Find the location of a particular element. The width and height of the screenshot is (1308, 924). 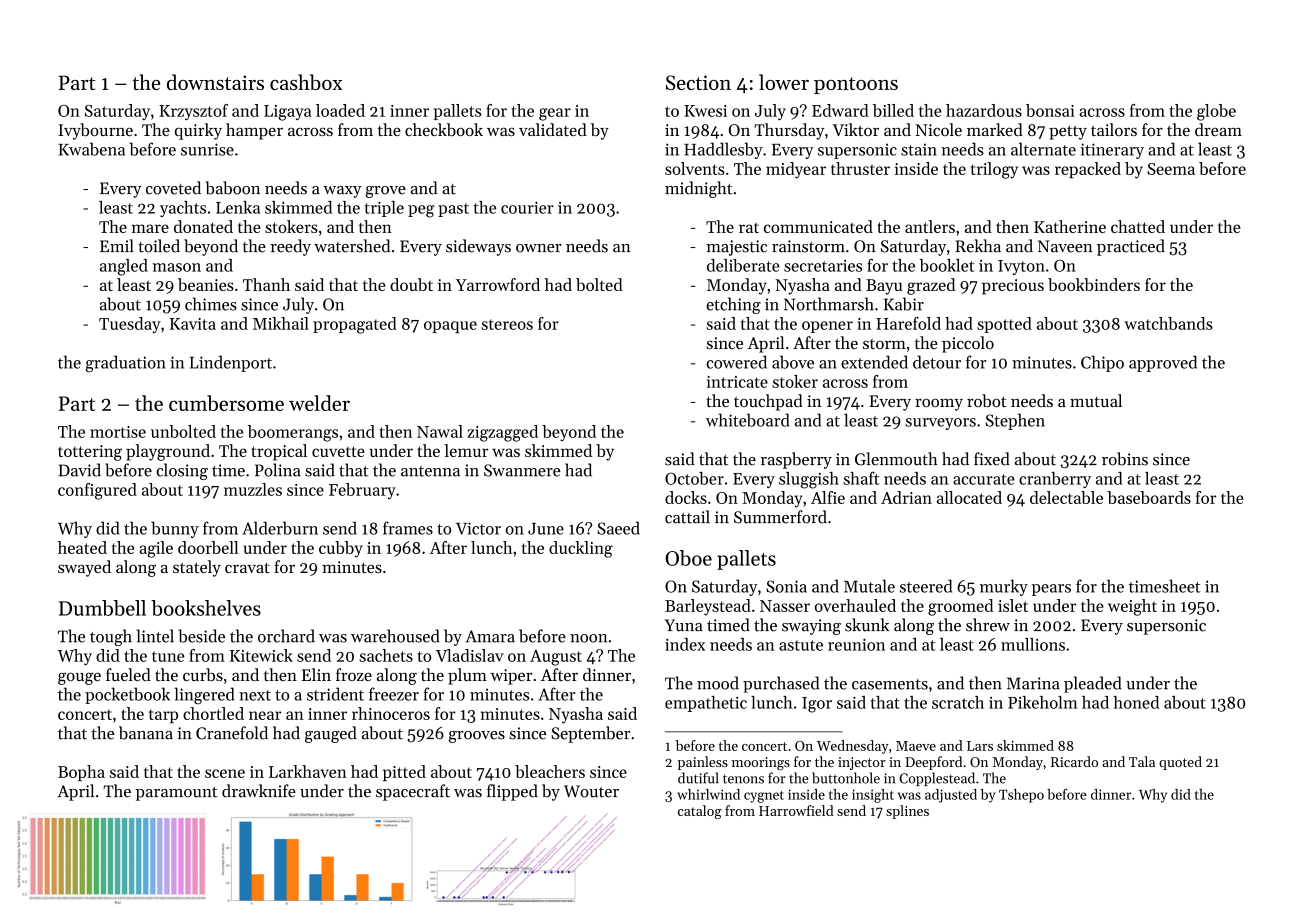

scene is located at coordinates (225, 773).
